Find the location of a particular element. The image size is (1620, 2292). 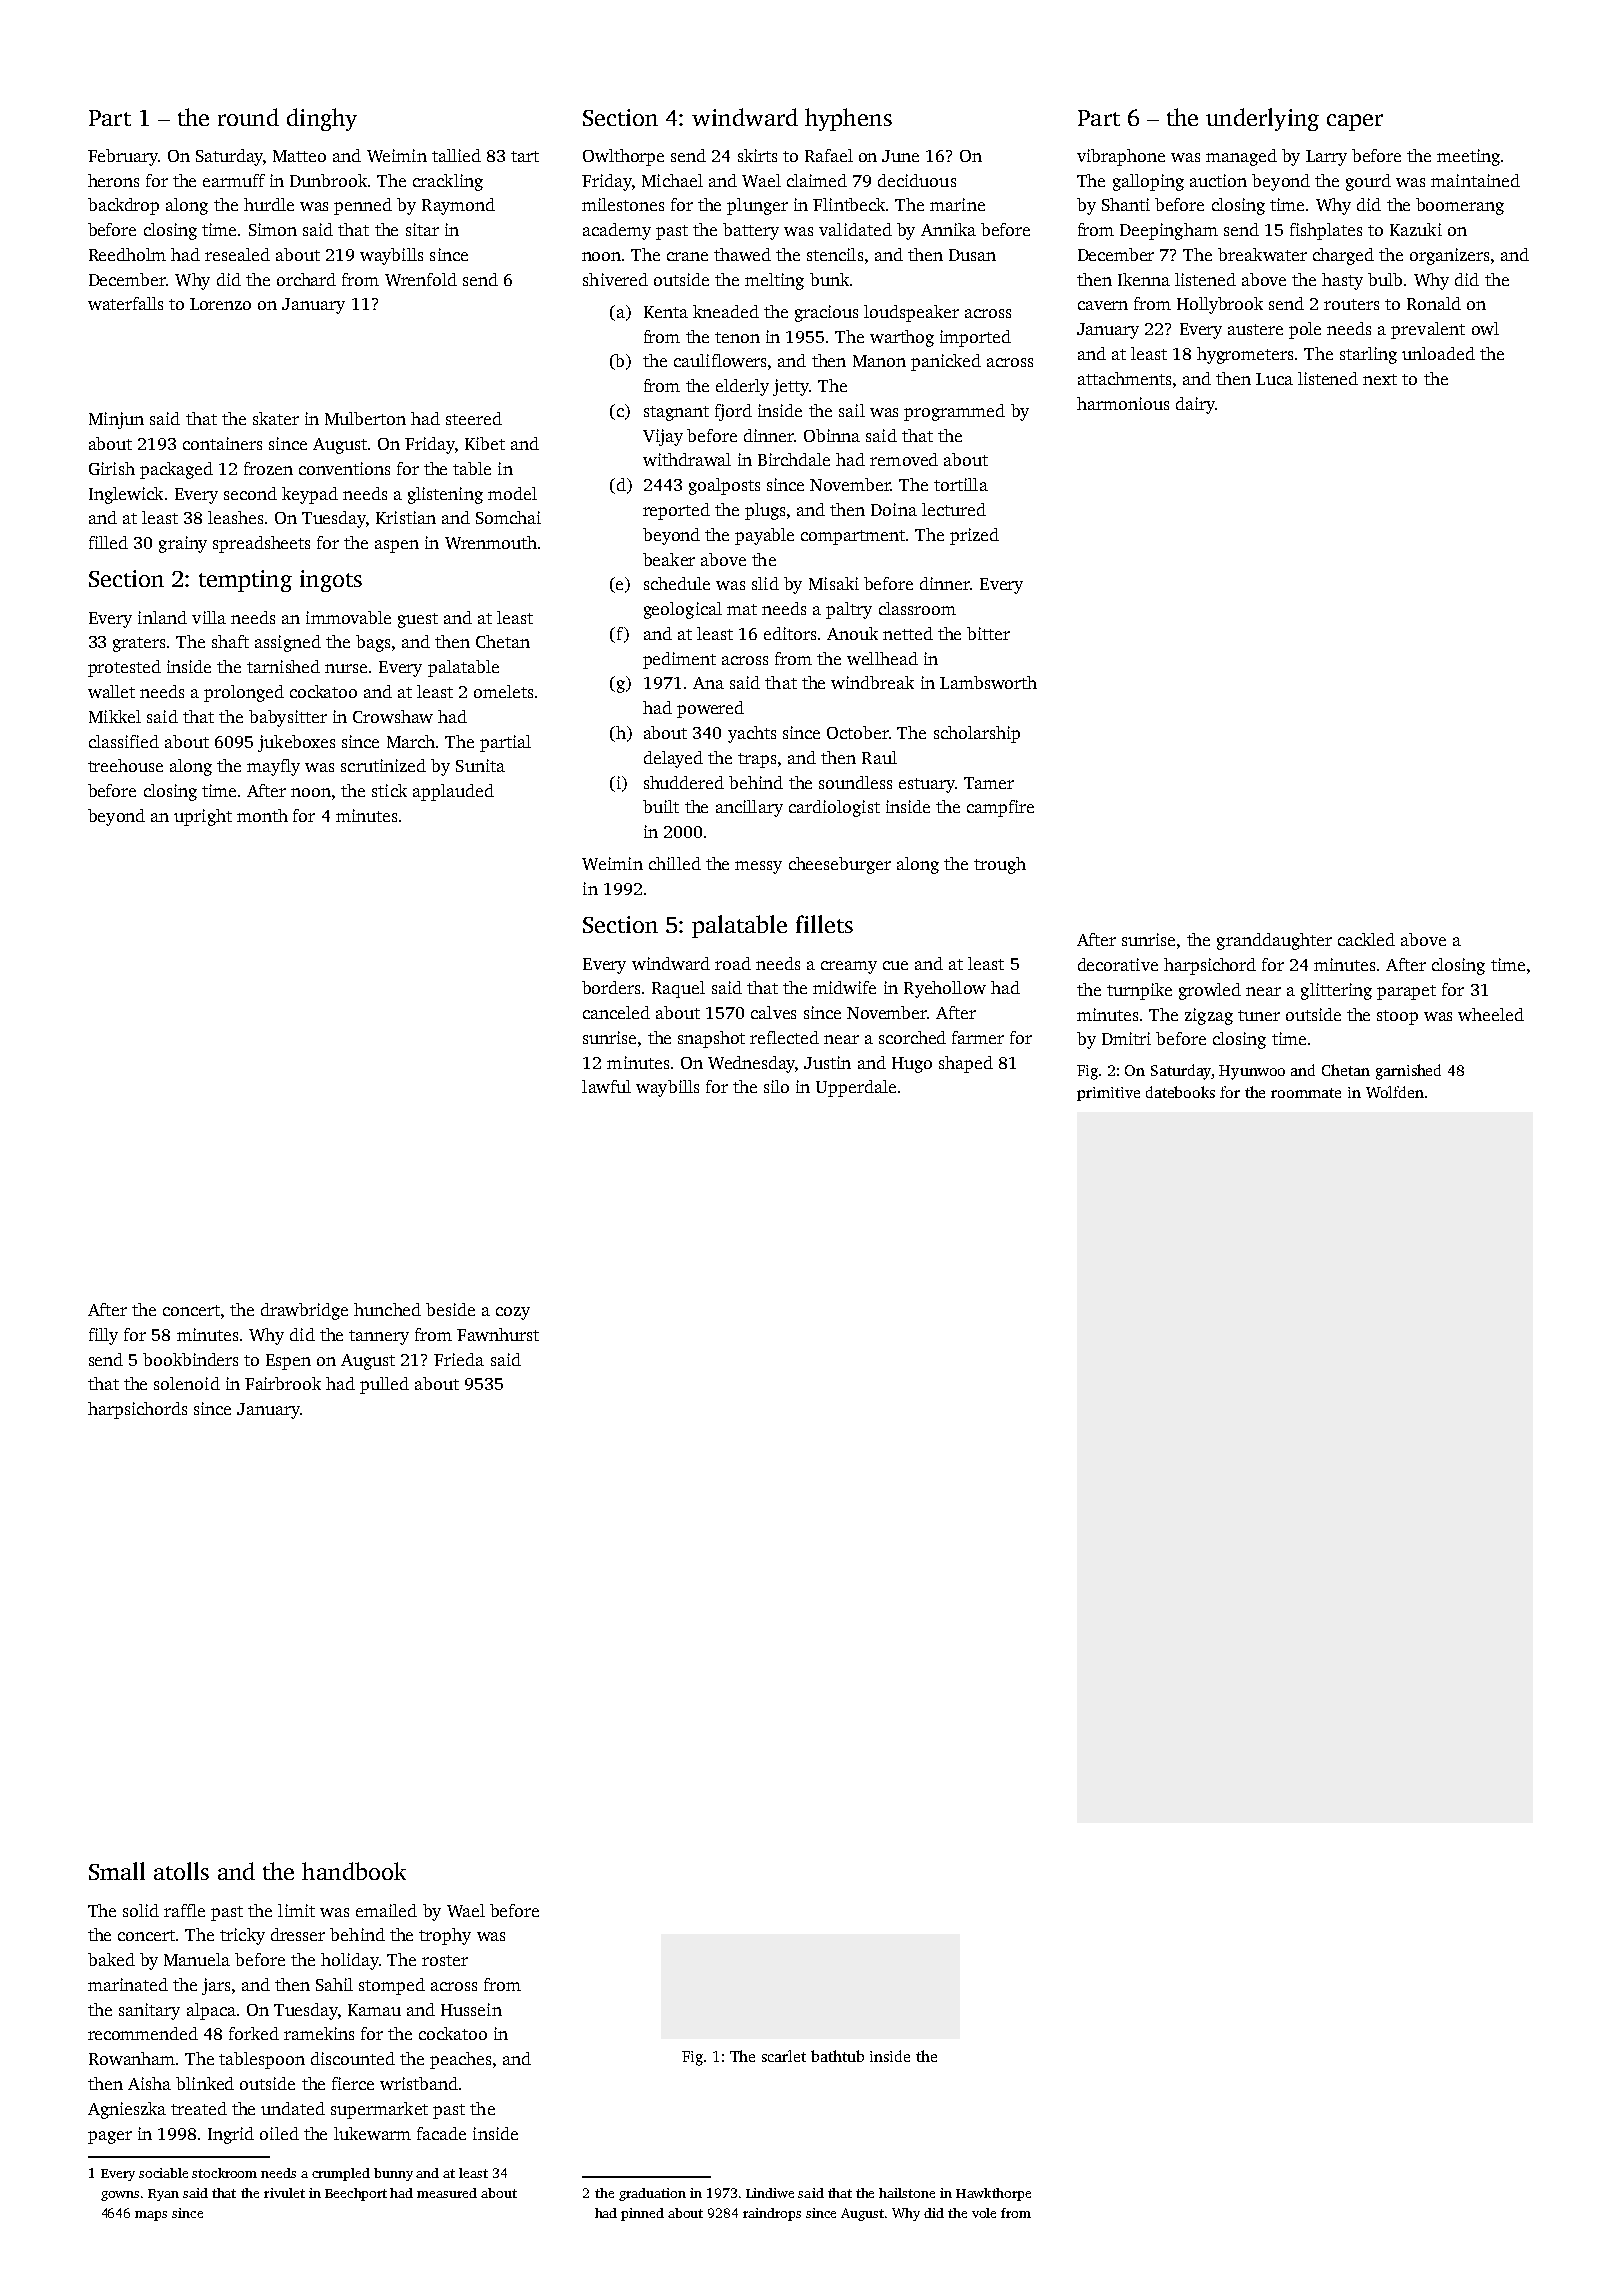

bathtub is located at coordinates (837, 2056).
